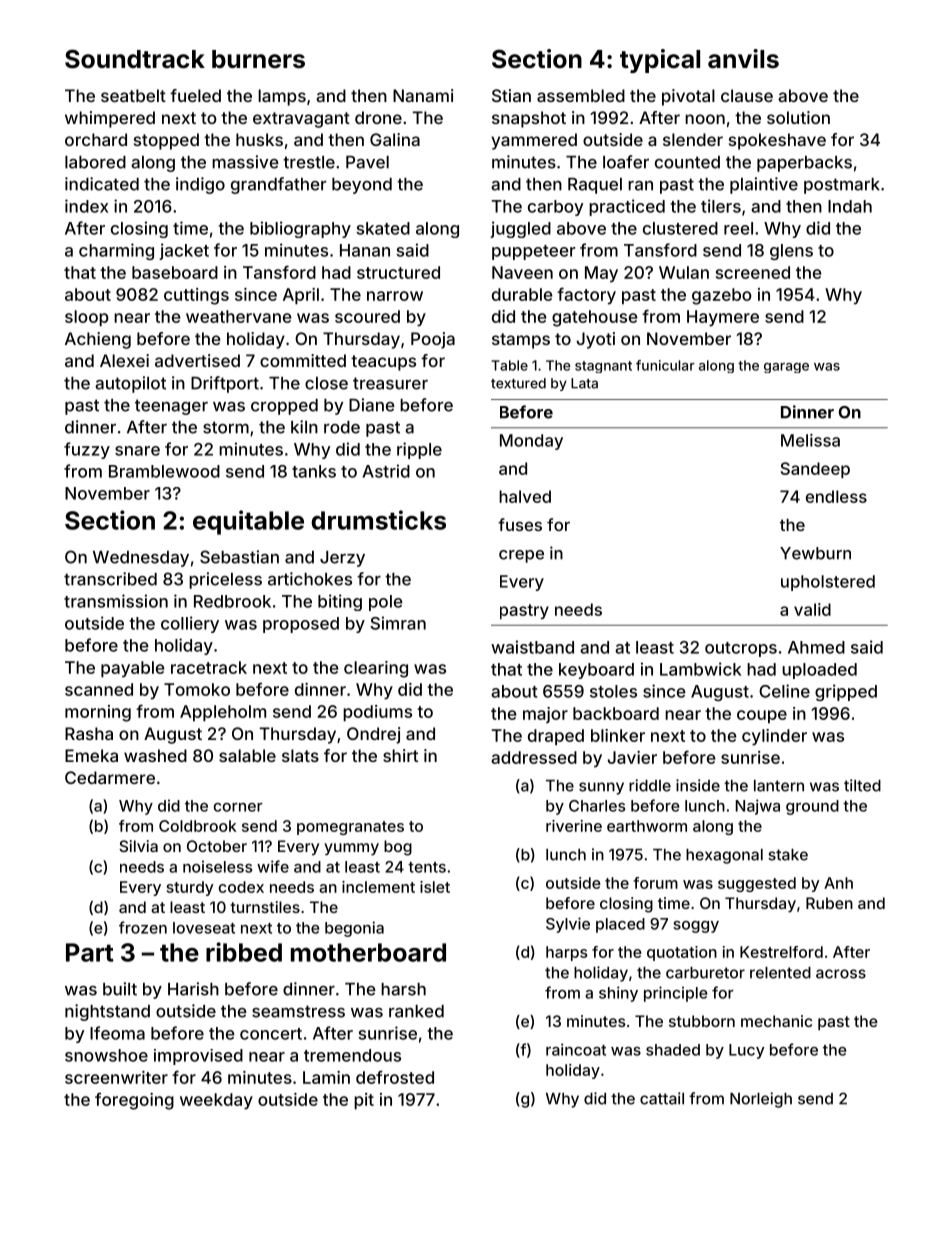 The width and height of the page is (952, 1233). Describe the element at coordinates (601, 274) in the page. I see `May` at that location.
